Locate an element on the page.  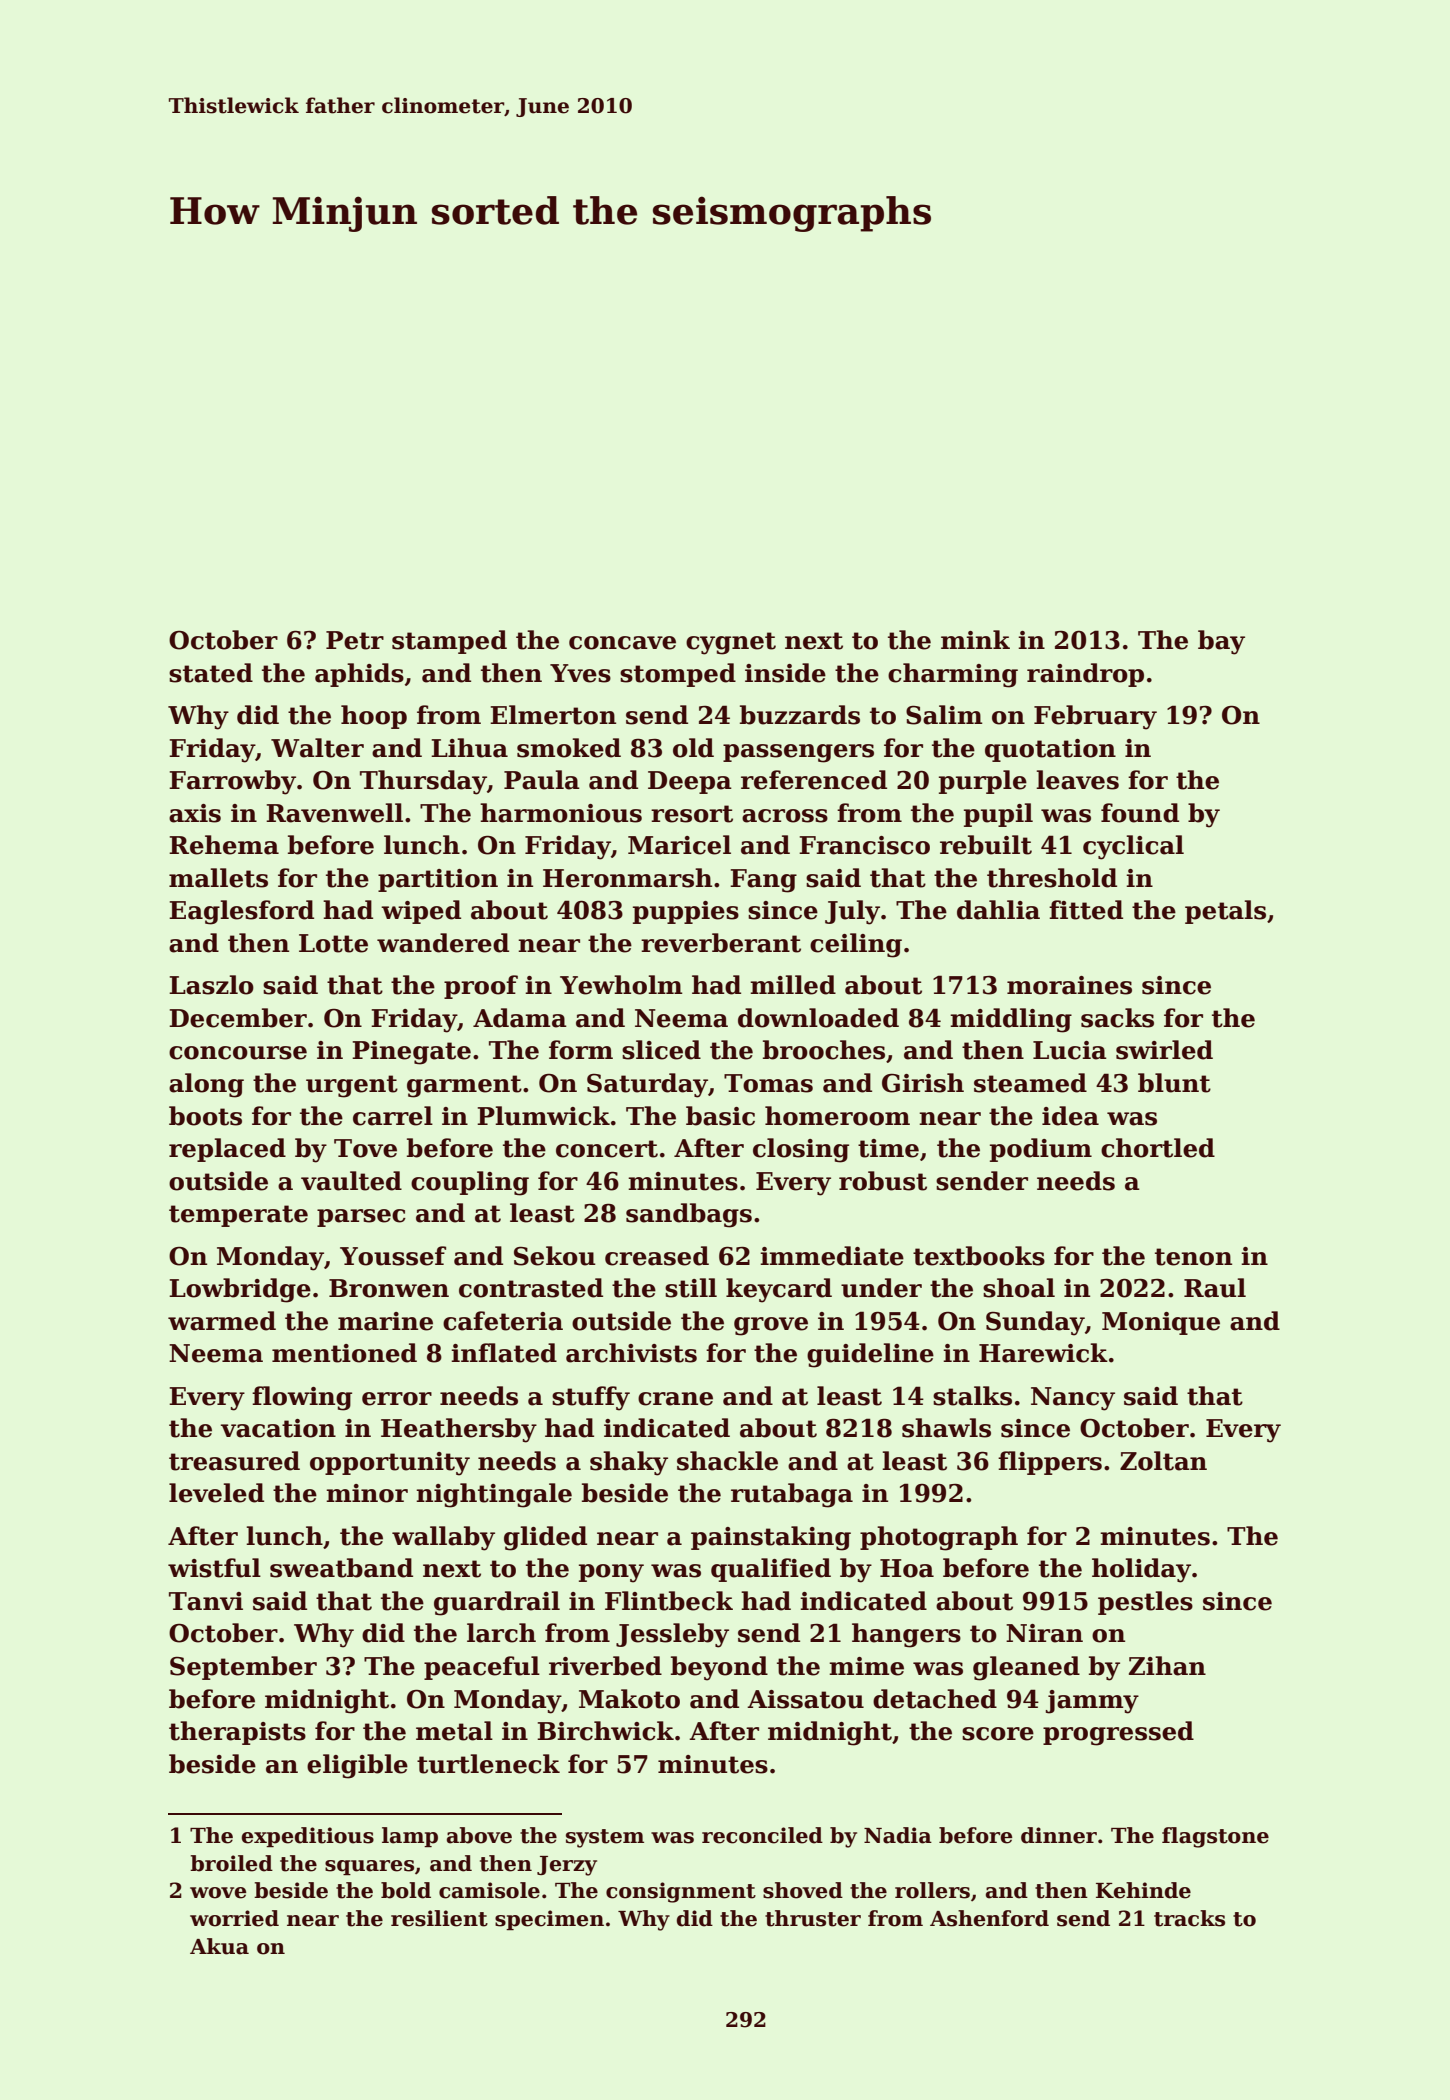
turtleneck is located at coordinates (488, 1764).
